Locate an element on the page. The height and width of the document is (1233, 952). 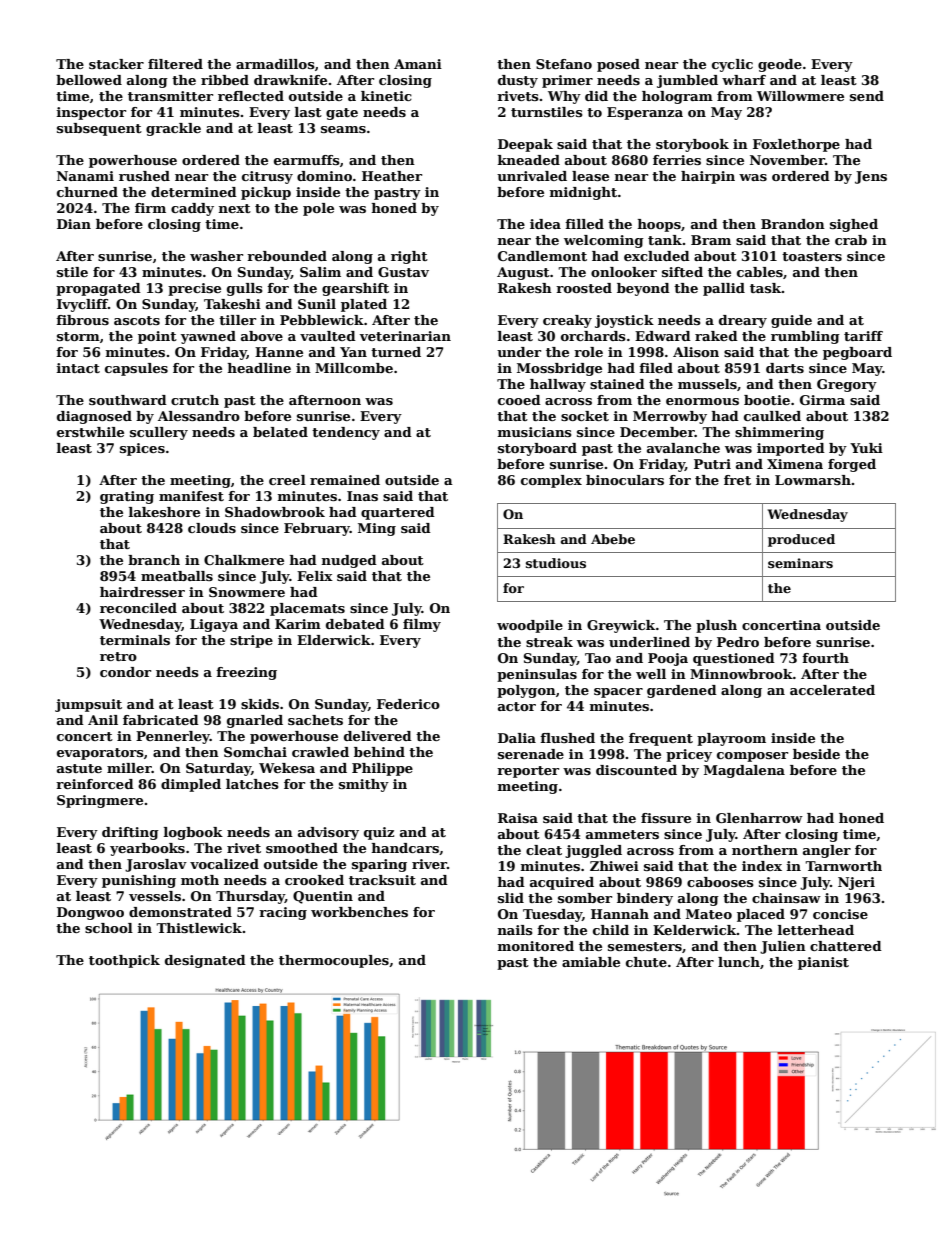
produced is located at coordinates (801, 540).
